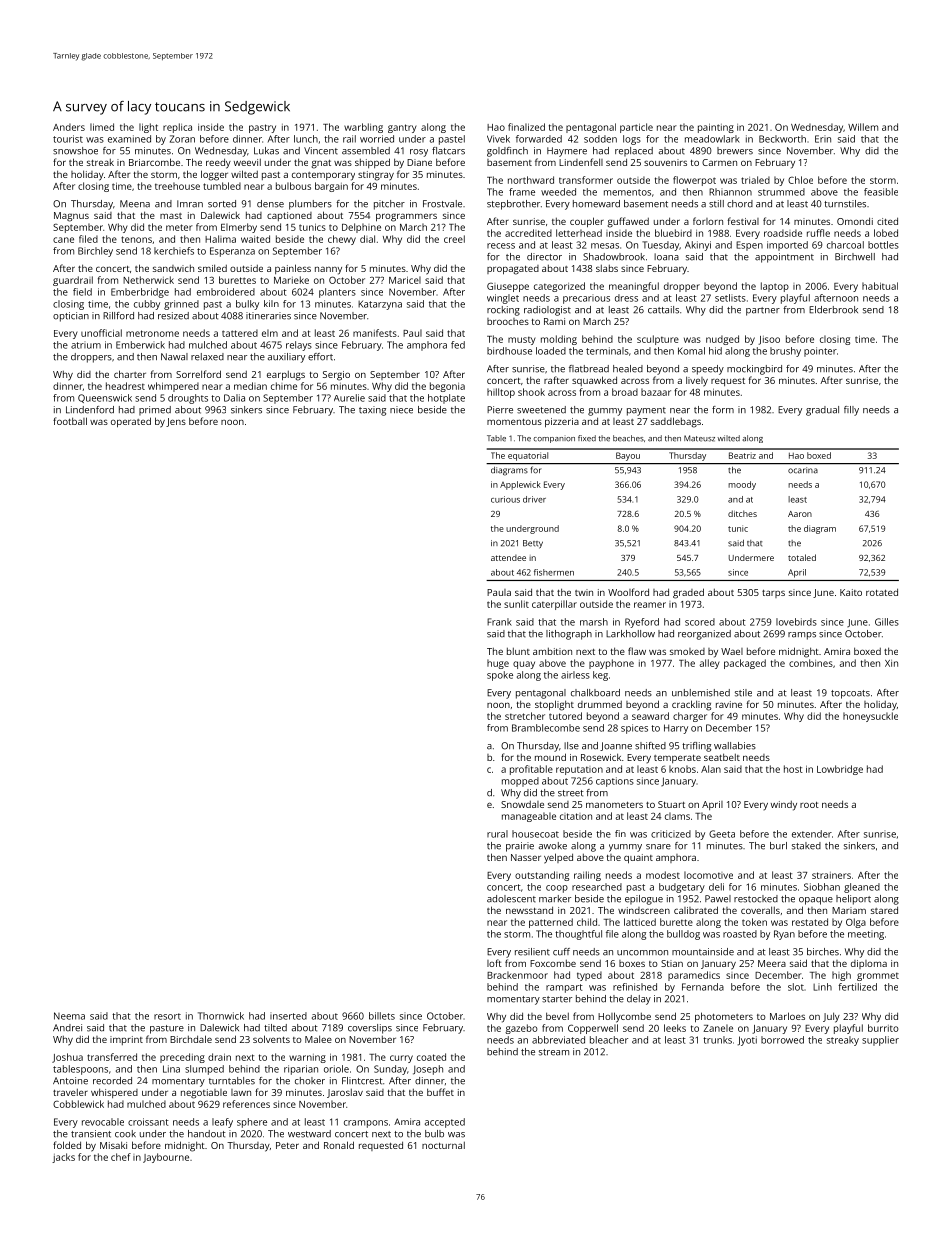 The width and height of the document is (952, 1233). I want to click on warbling, so click(363, 128).
